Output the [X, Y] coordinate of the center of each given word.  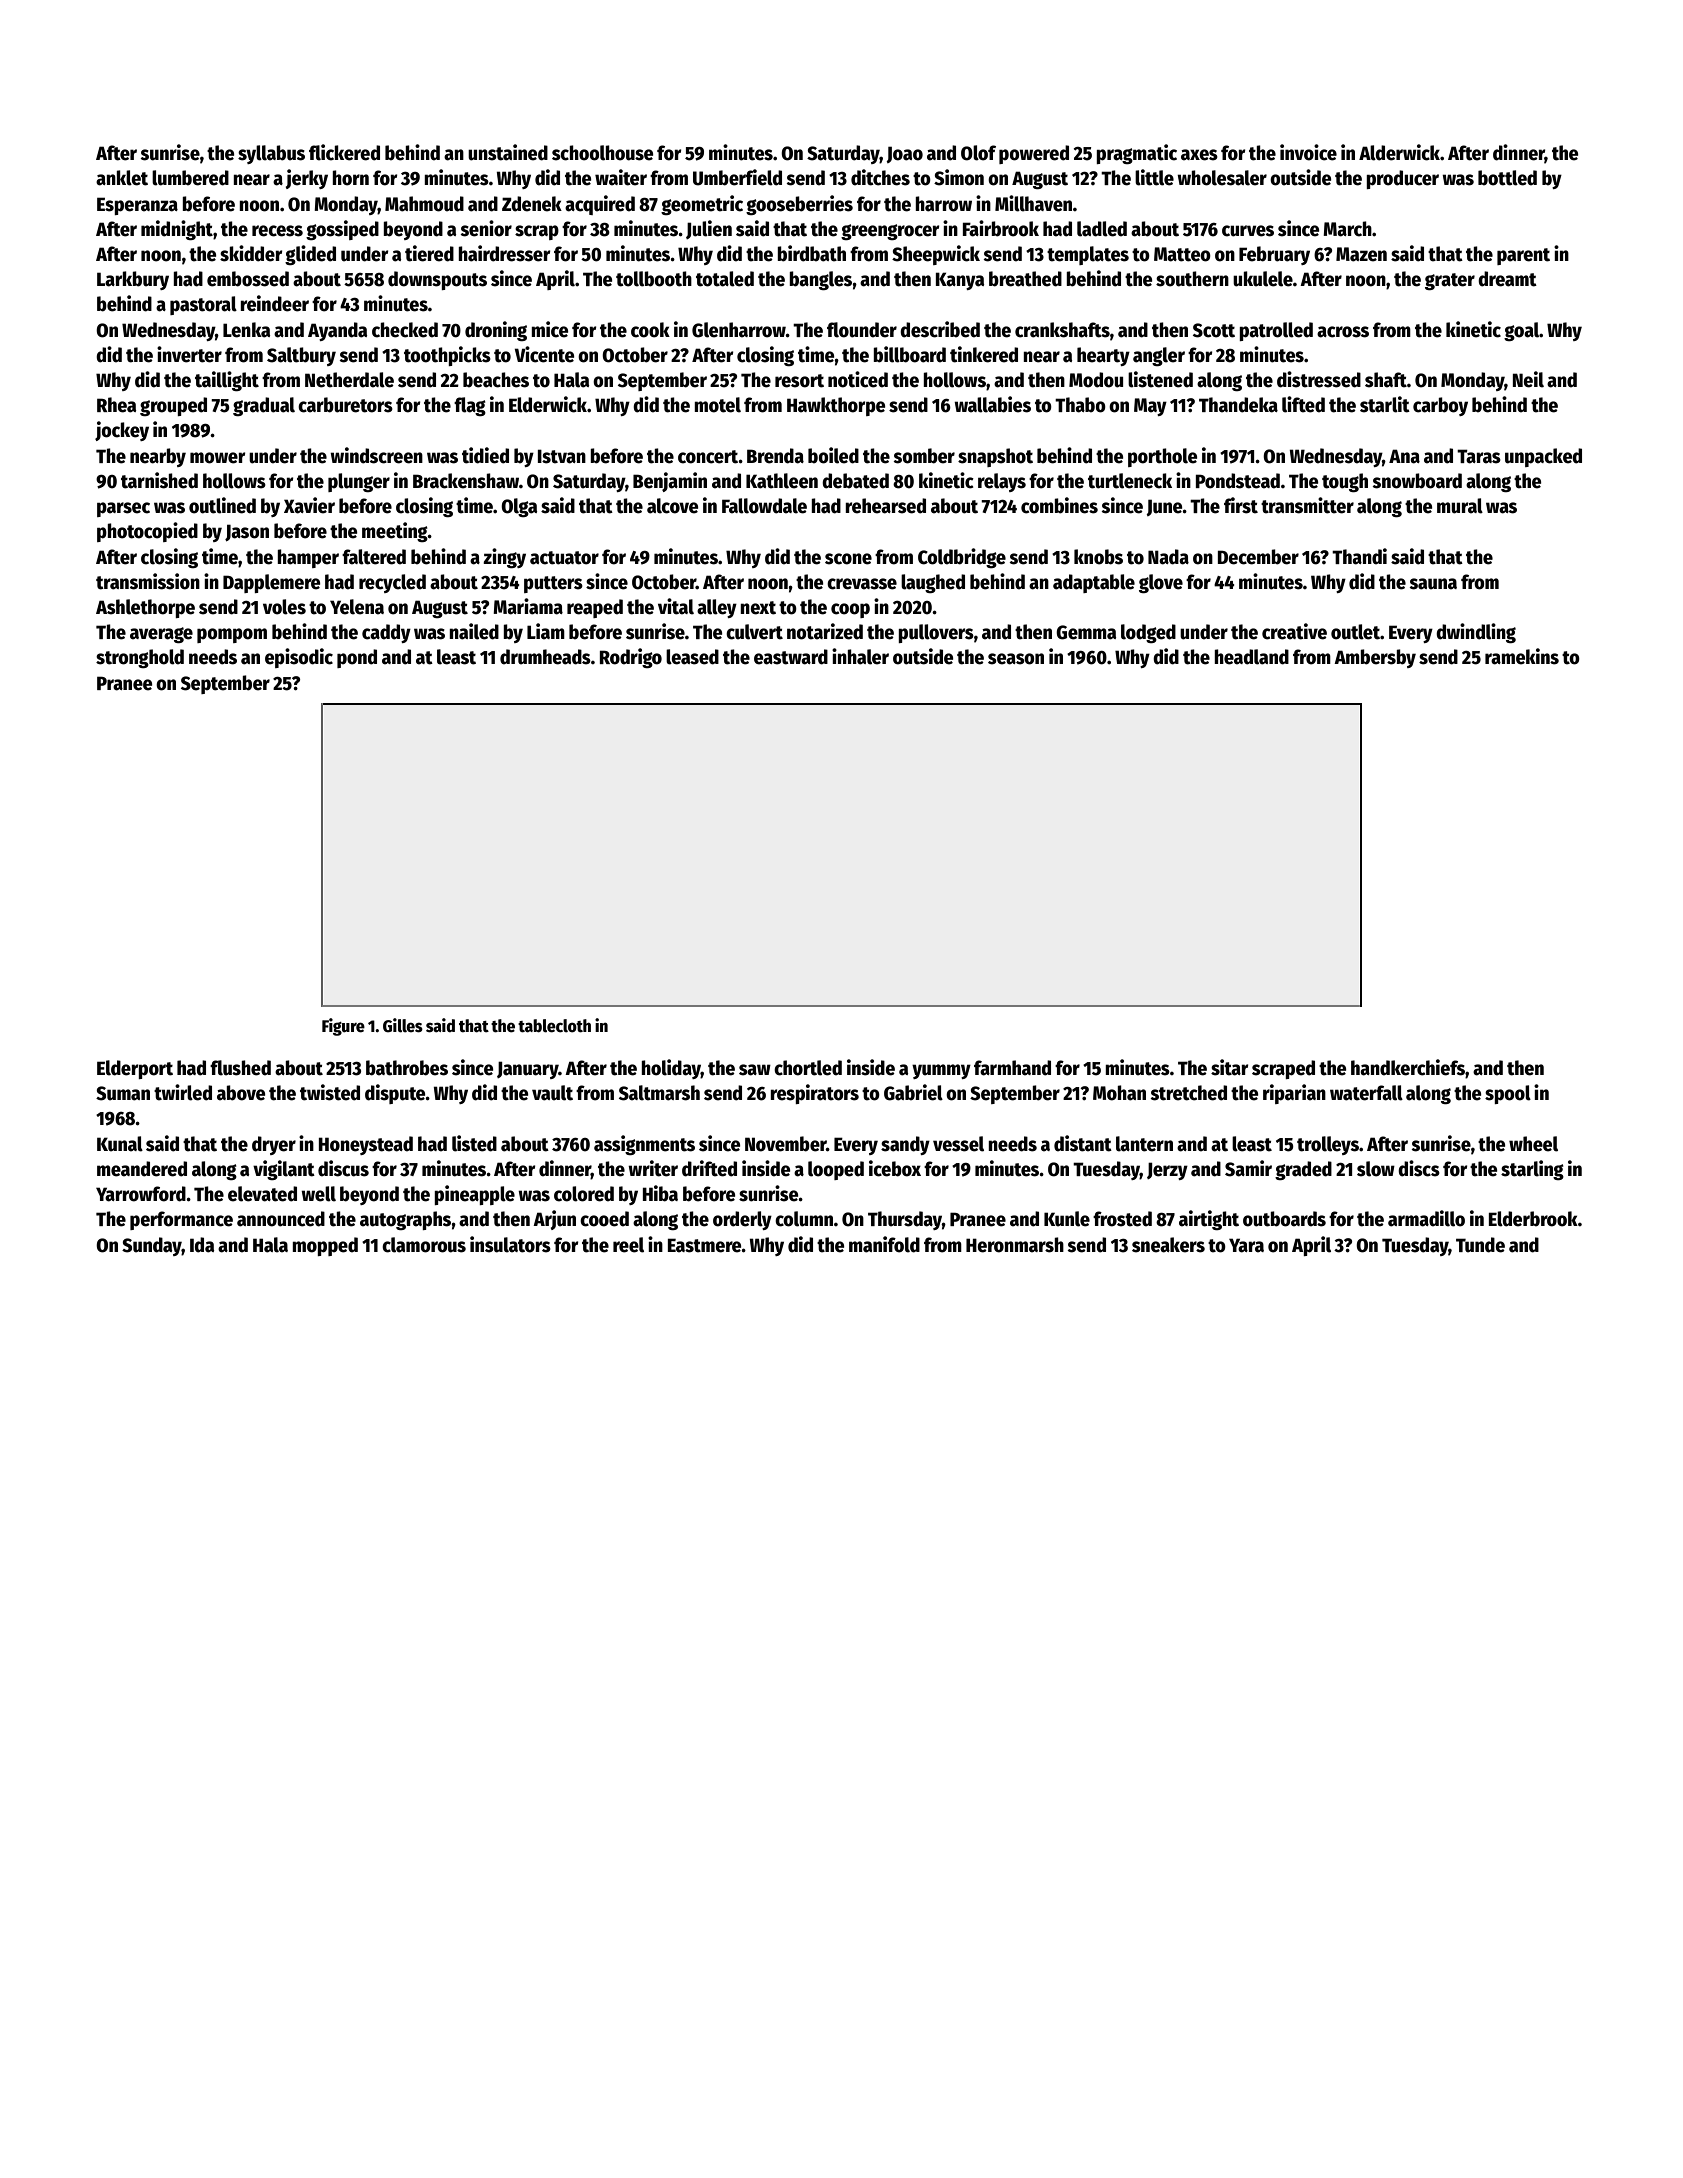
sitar [1230, 1067]
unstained [508, 152]
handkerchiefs [1408, 1067]
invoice [1308, 152]
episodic [299, 658]
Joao [904, 154]
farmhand [1012, 1068]
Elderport [135, 1069]
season [1016, 659]
